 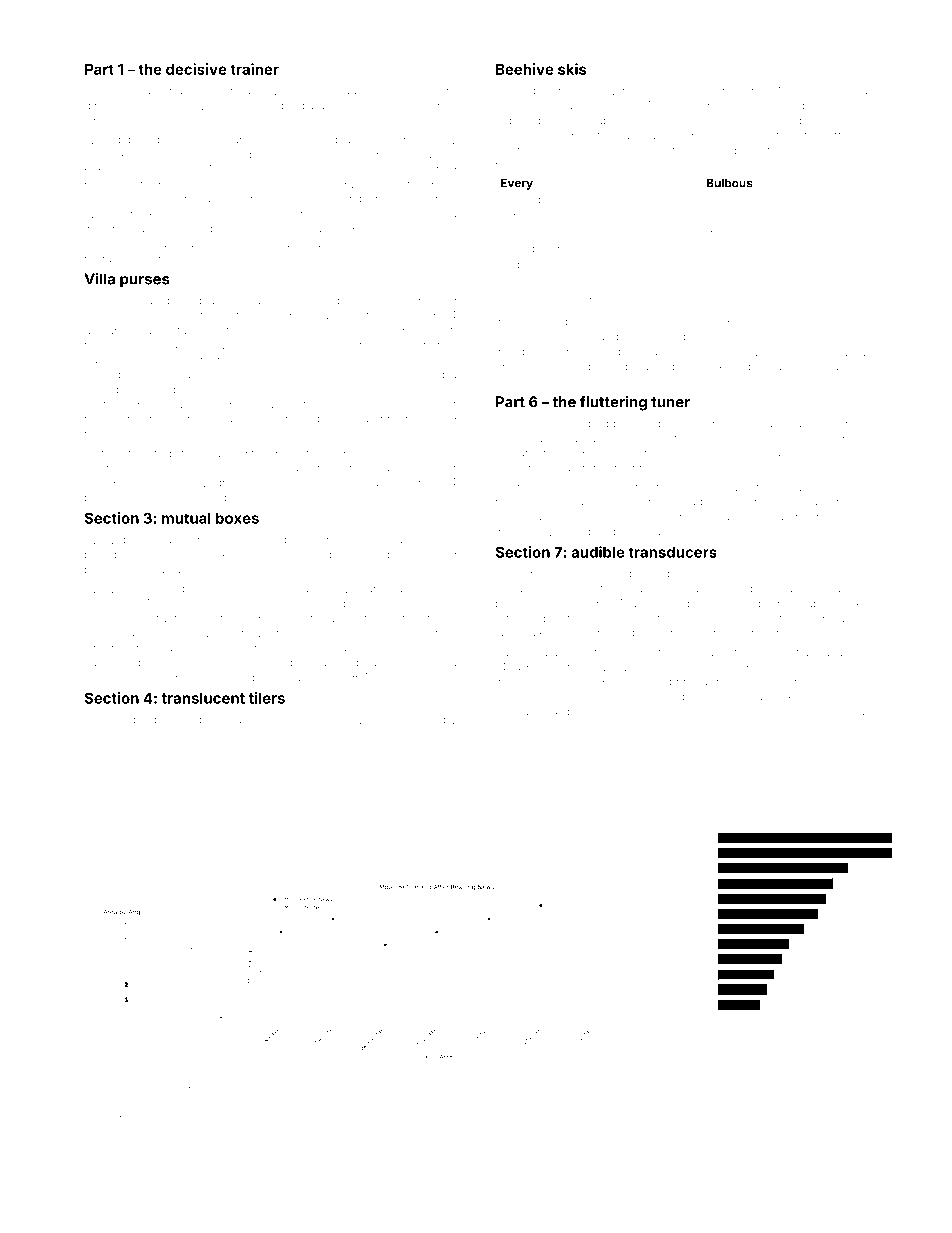 I want to click on cowbells, so click(x=729, y=248).
